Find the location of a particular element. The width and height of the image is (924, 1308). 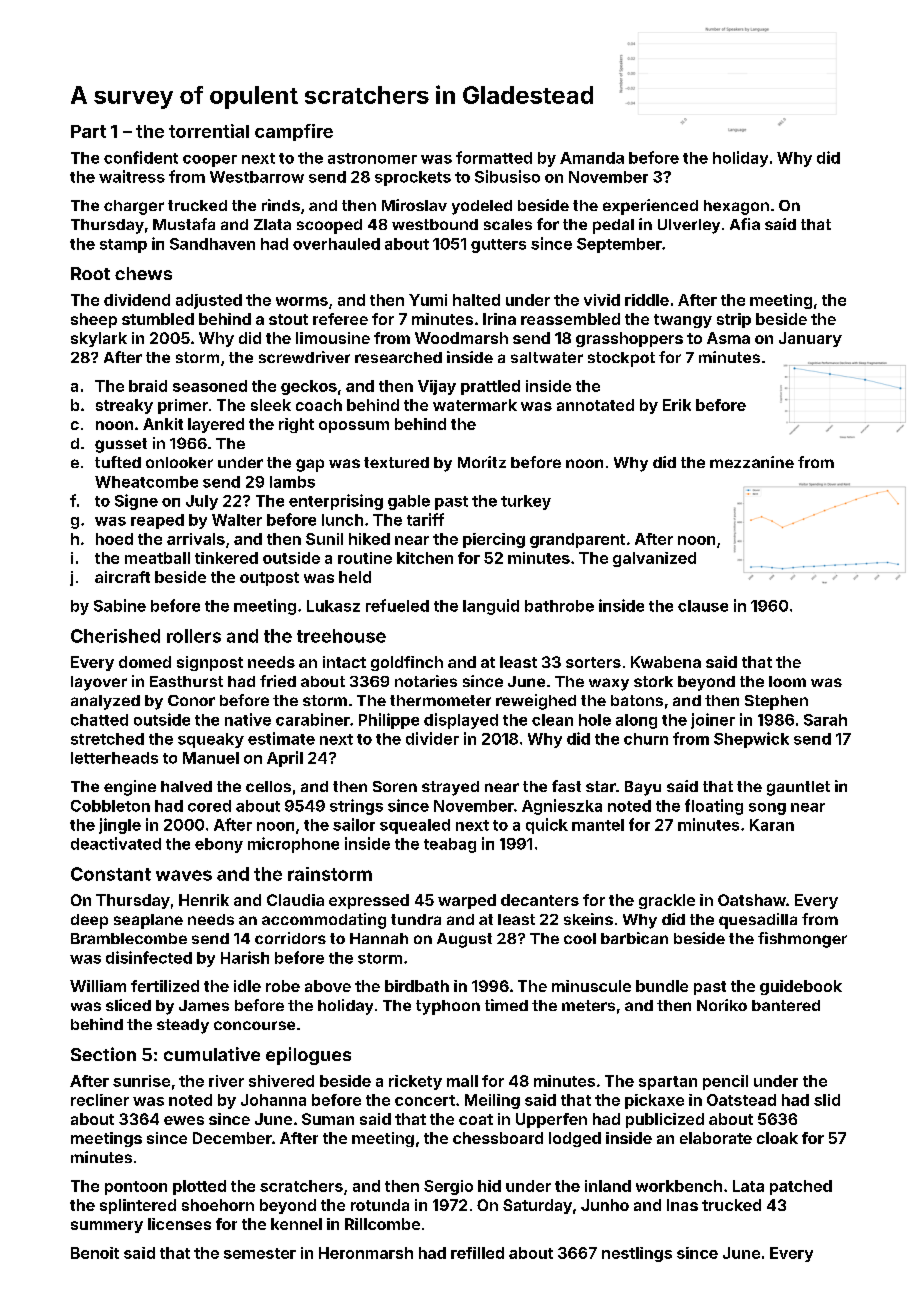

goldfinch is located at coordinates (407, 663).
